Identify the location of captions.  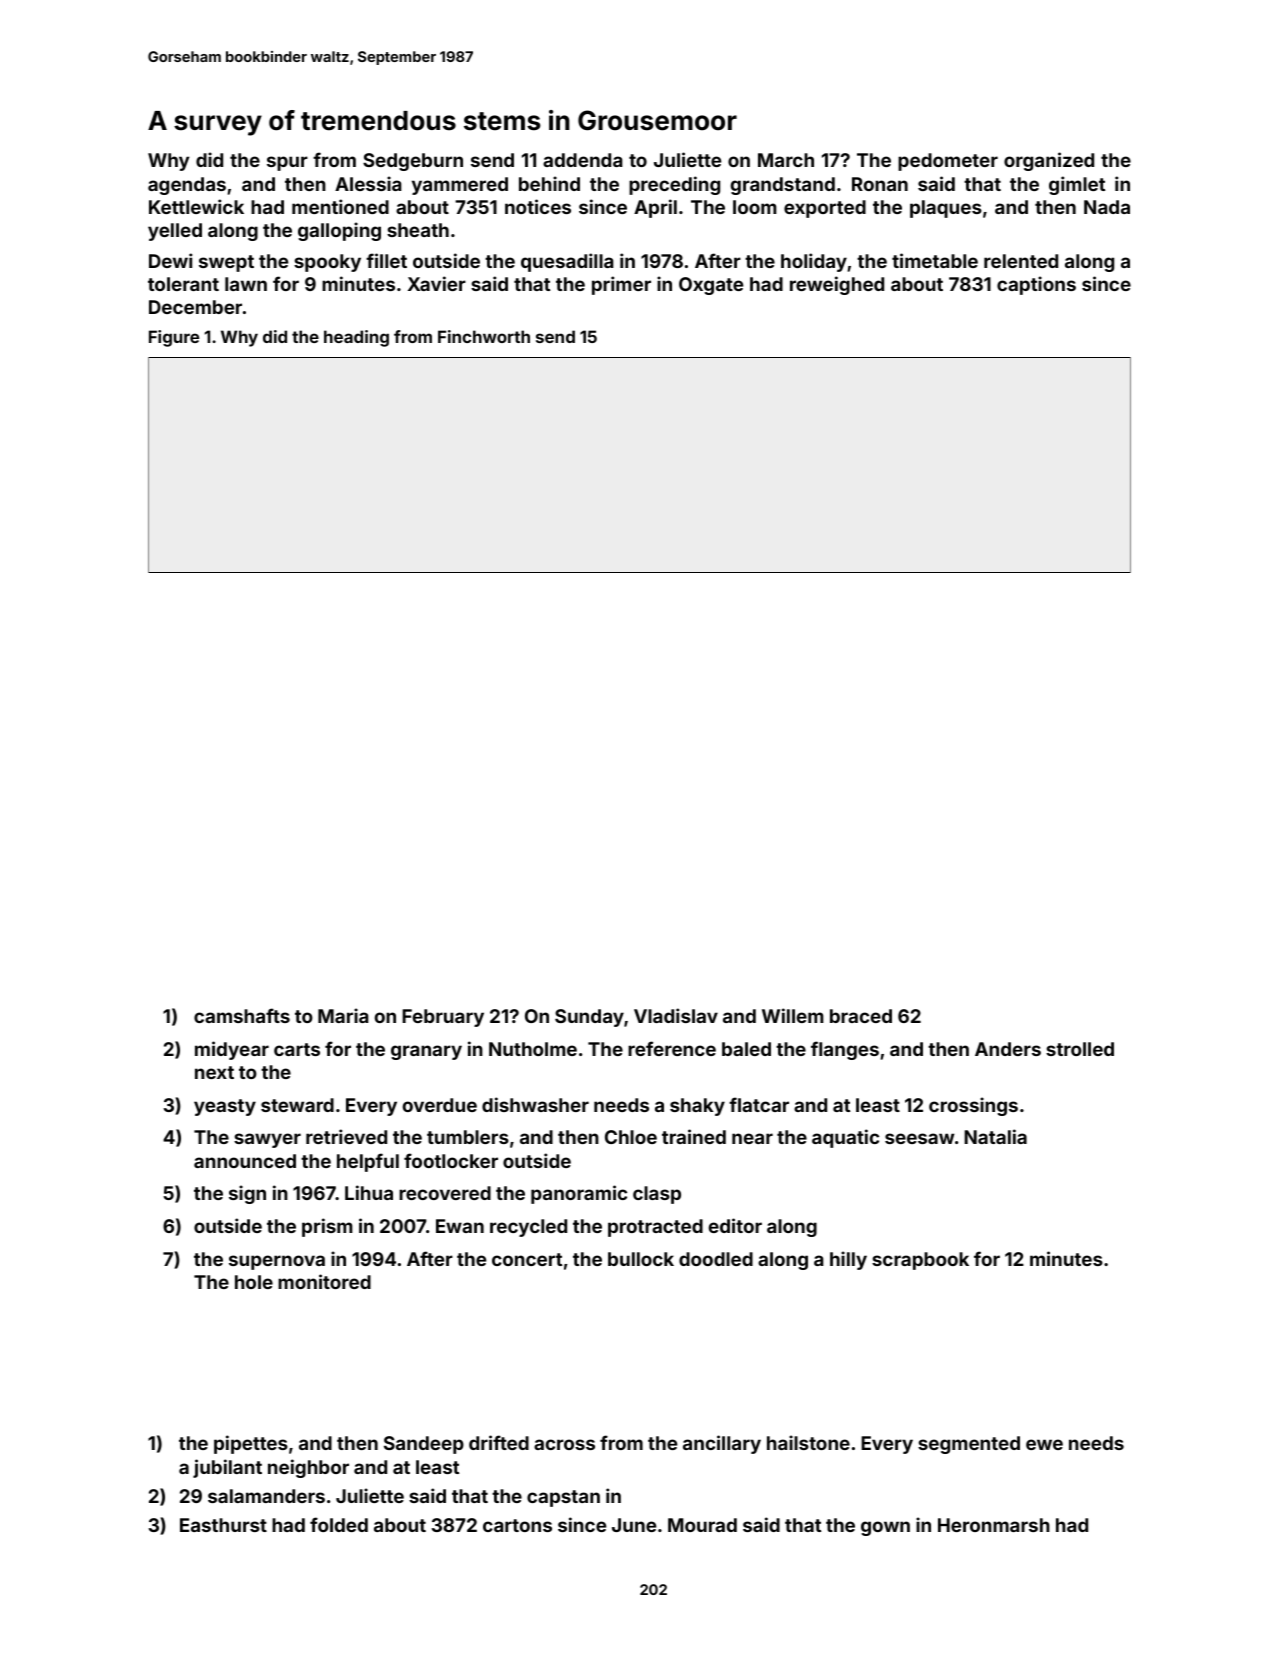
(1036, 285).
